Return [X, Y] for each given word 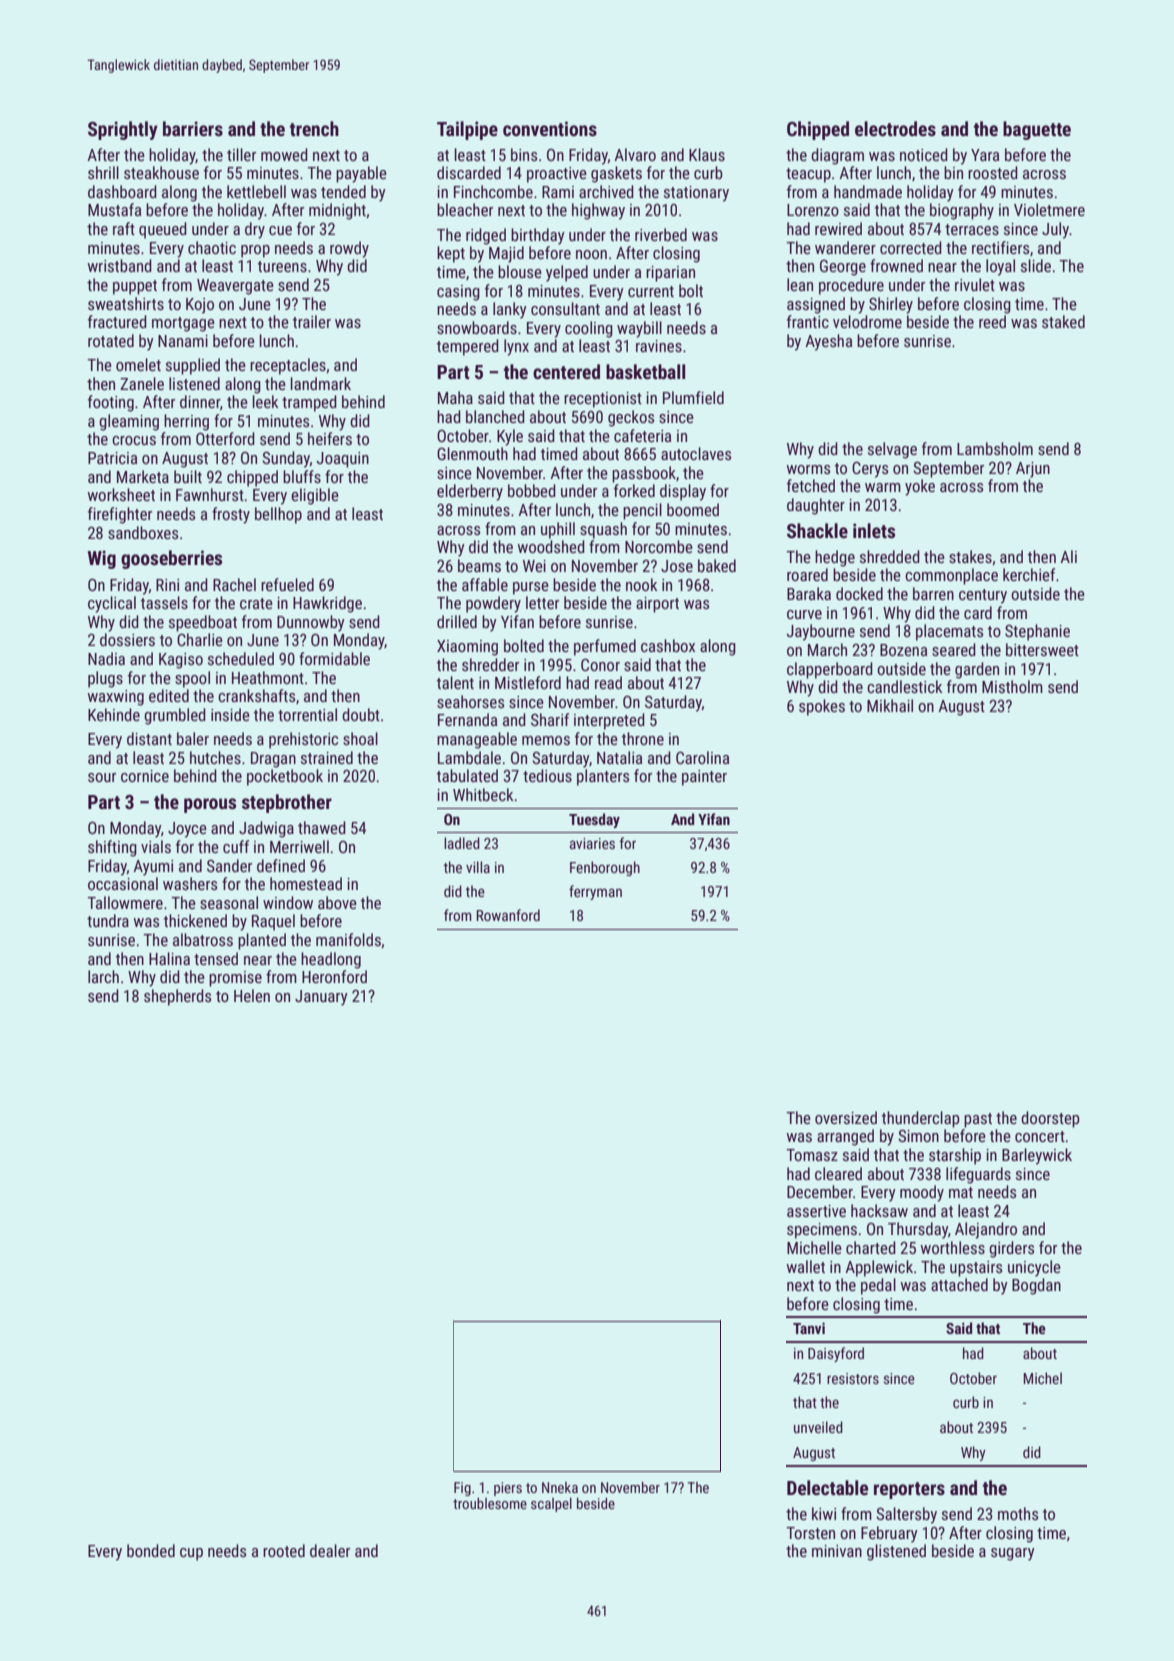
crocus [134, 440]
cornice [145, 776]
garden [977, 670]
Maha [455, 397]
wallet [806, 1266]
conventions [550, 128]
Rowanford [508, 915]
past [978, 1120]
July [1055, 230]
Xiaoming [467, 648]
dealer [330, 1550]
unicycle [1034, 1268]
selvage [892, 450]
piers [508, 1489]
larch [103, 976]
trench [314, 128]
